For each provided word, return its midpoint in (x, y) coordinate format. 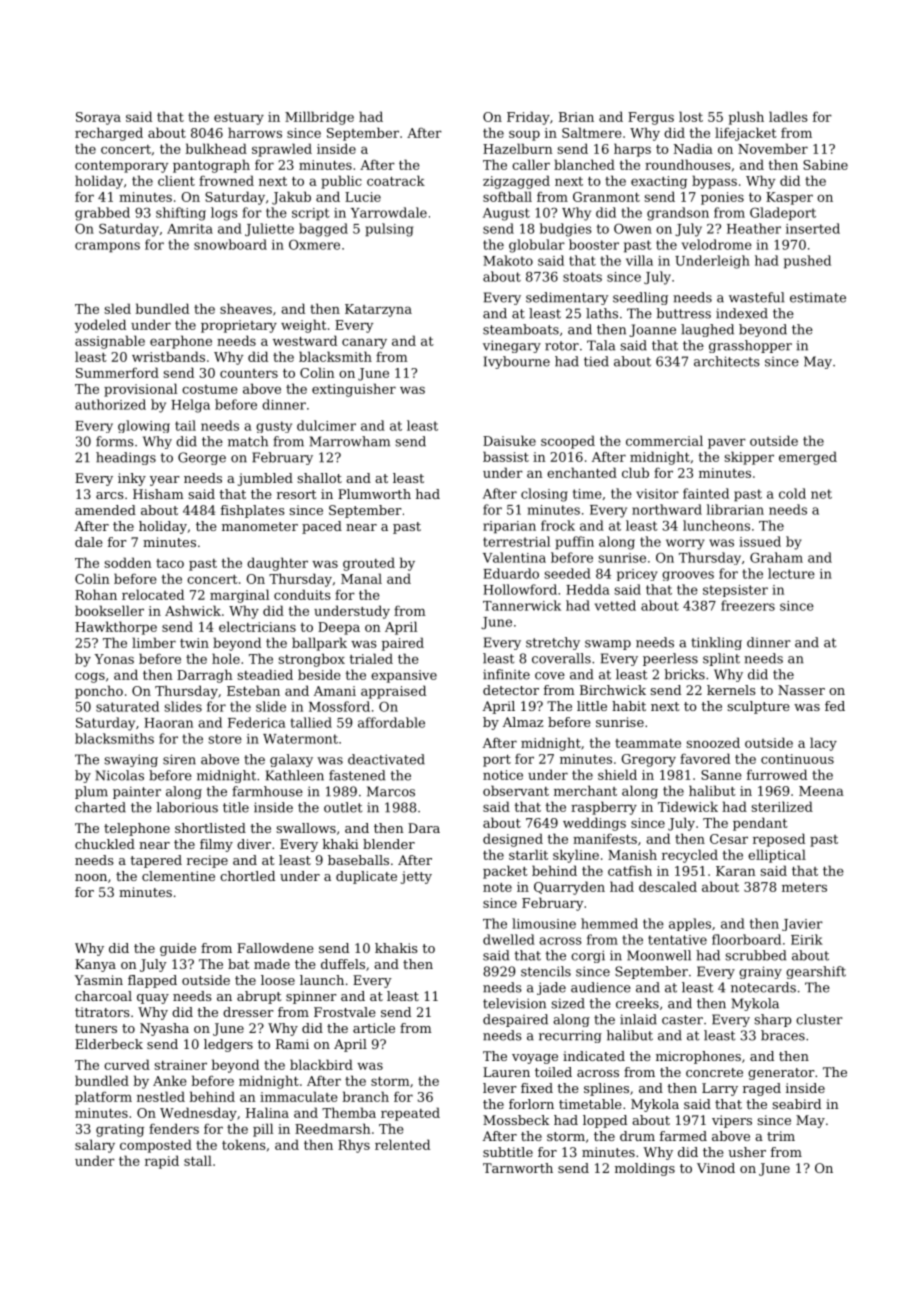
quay (153, 999)
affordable (391, 722)
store (225, 739)
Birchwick (613, 690)
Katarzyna (378, 310)
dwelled (509, 939)
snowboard (230, 244)
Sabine (825, 164)
